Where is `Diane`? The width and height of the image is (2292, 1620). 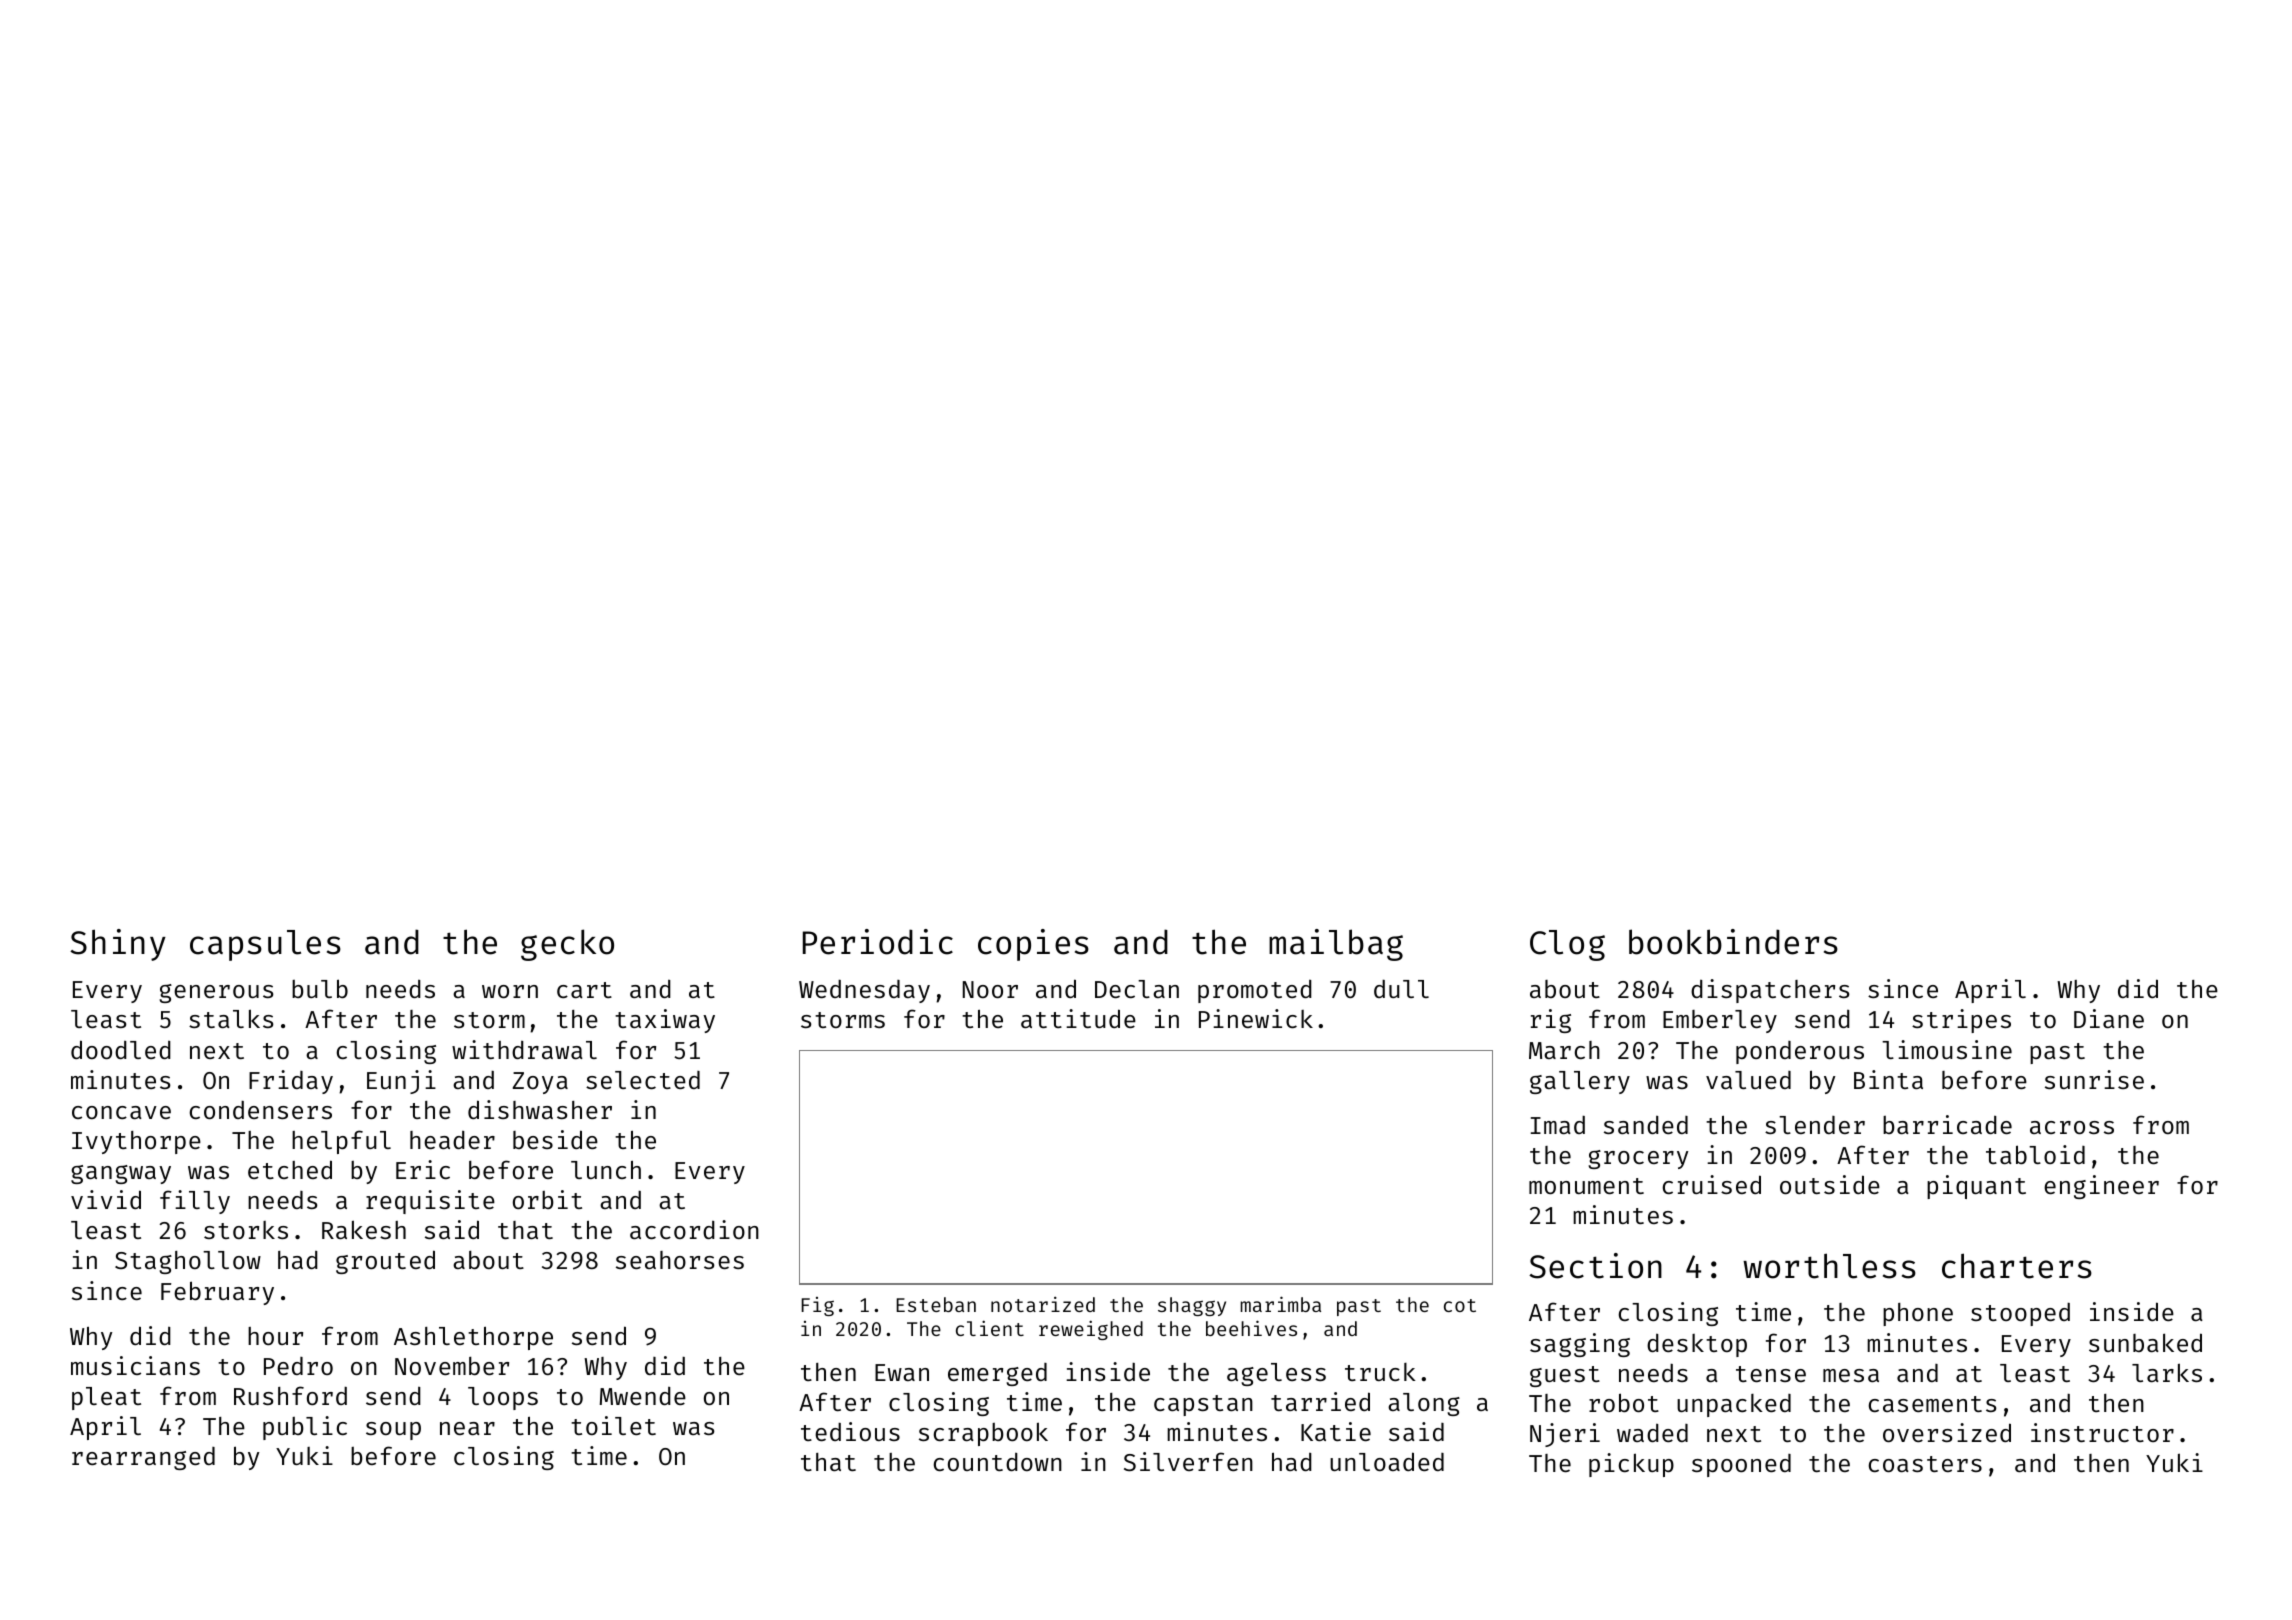 Diane is located at coordinates (2109, 1018).
